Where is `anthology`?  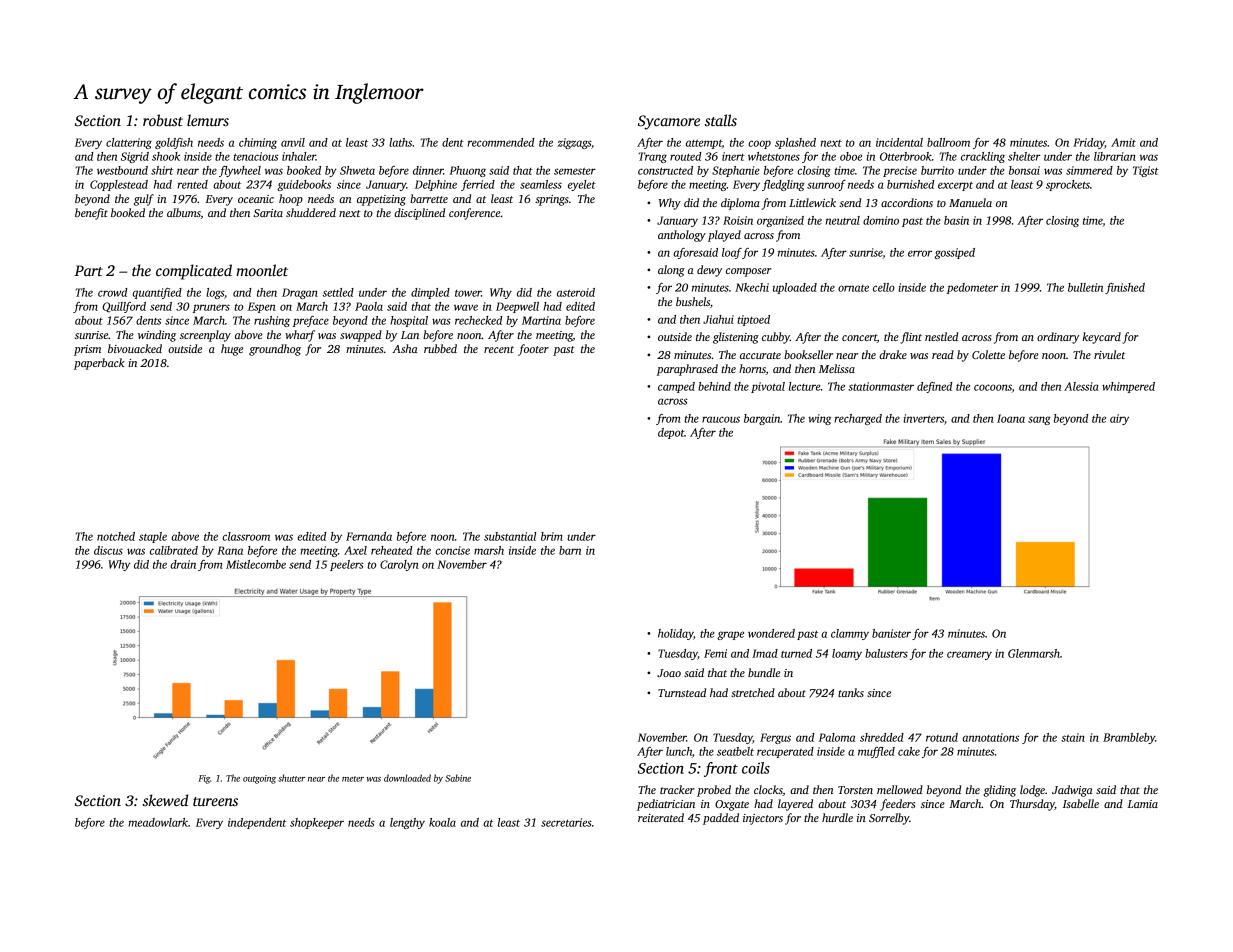
anthology is located at coordinates (682, 236).
